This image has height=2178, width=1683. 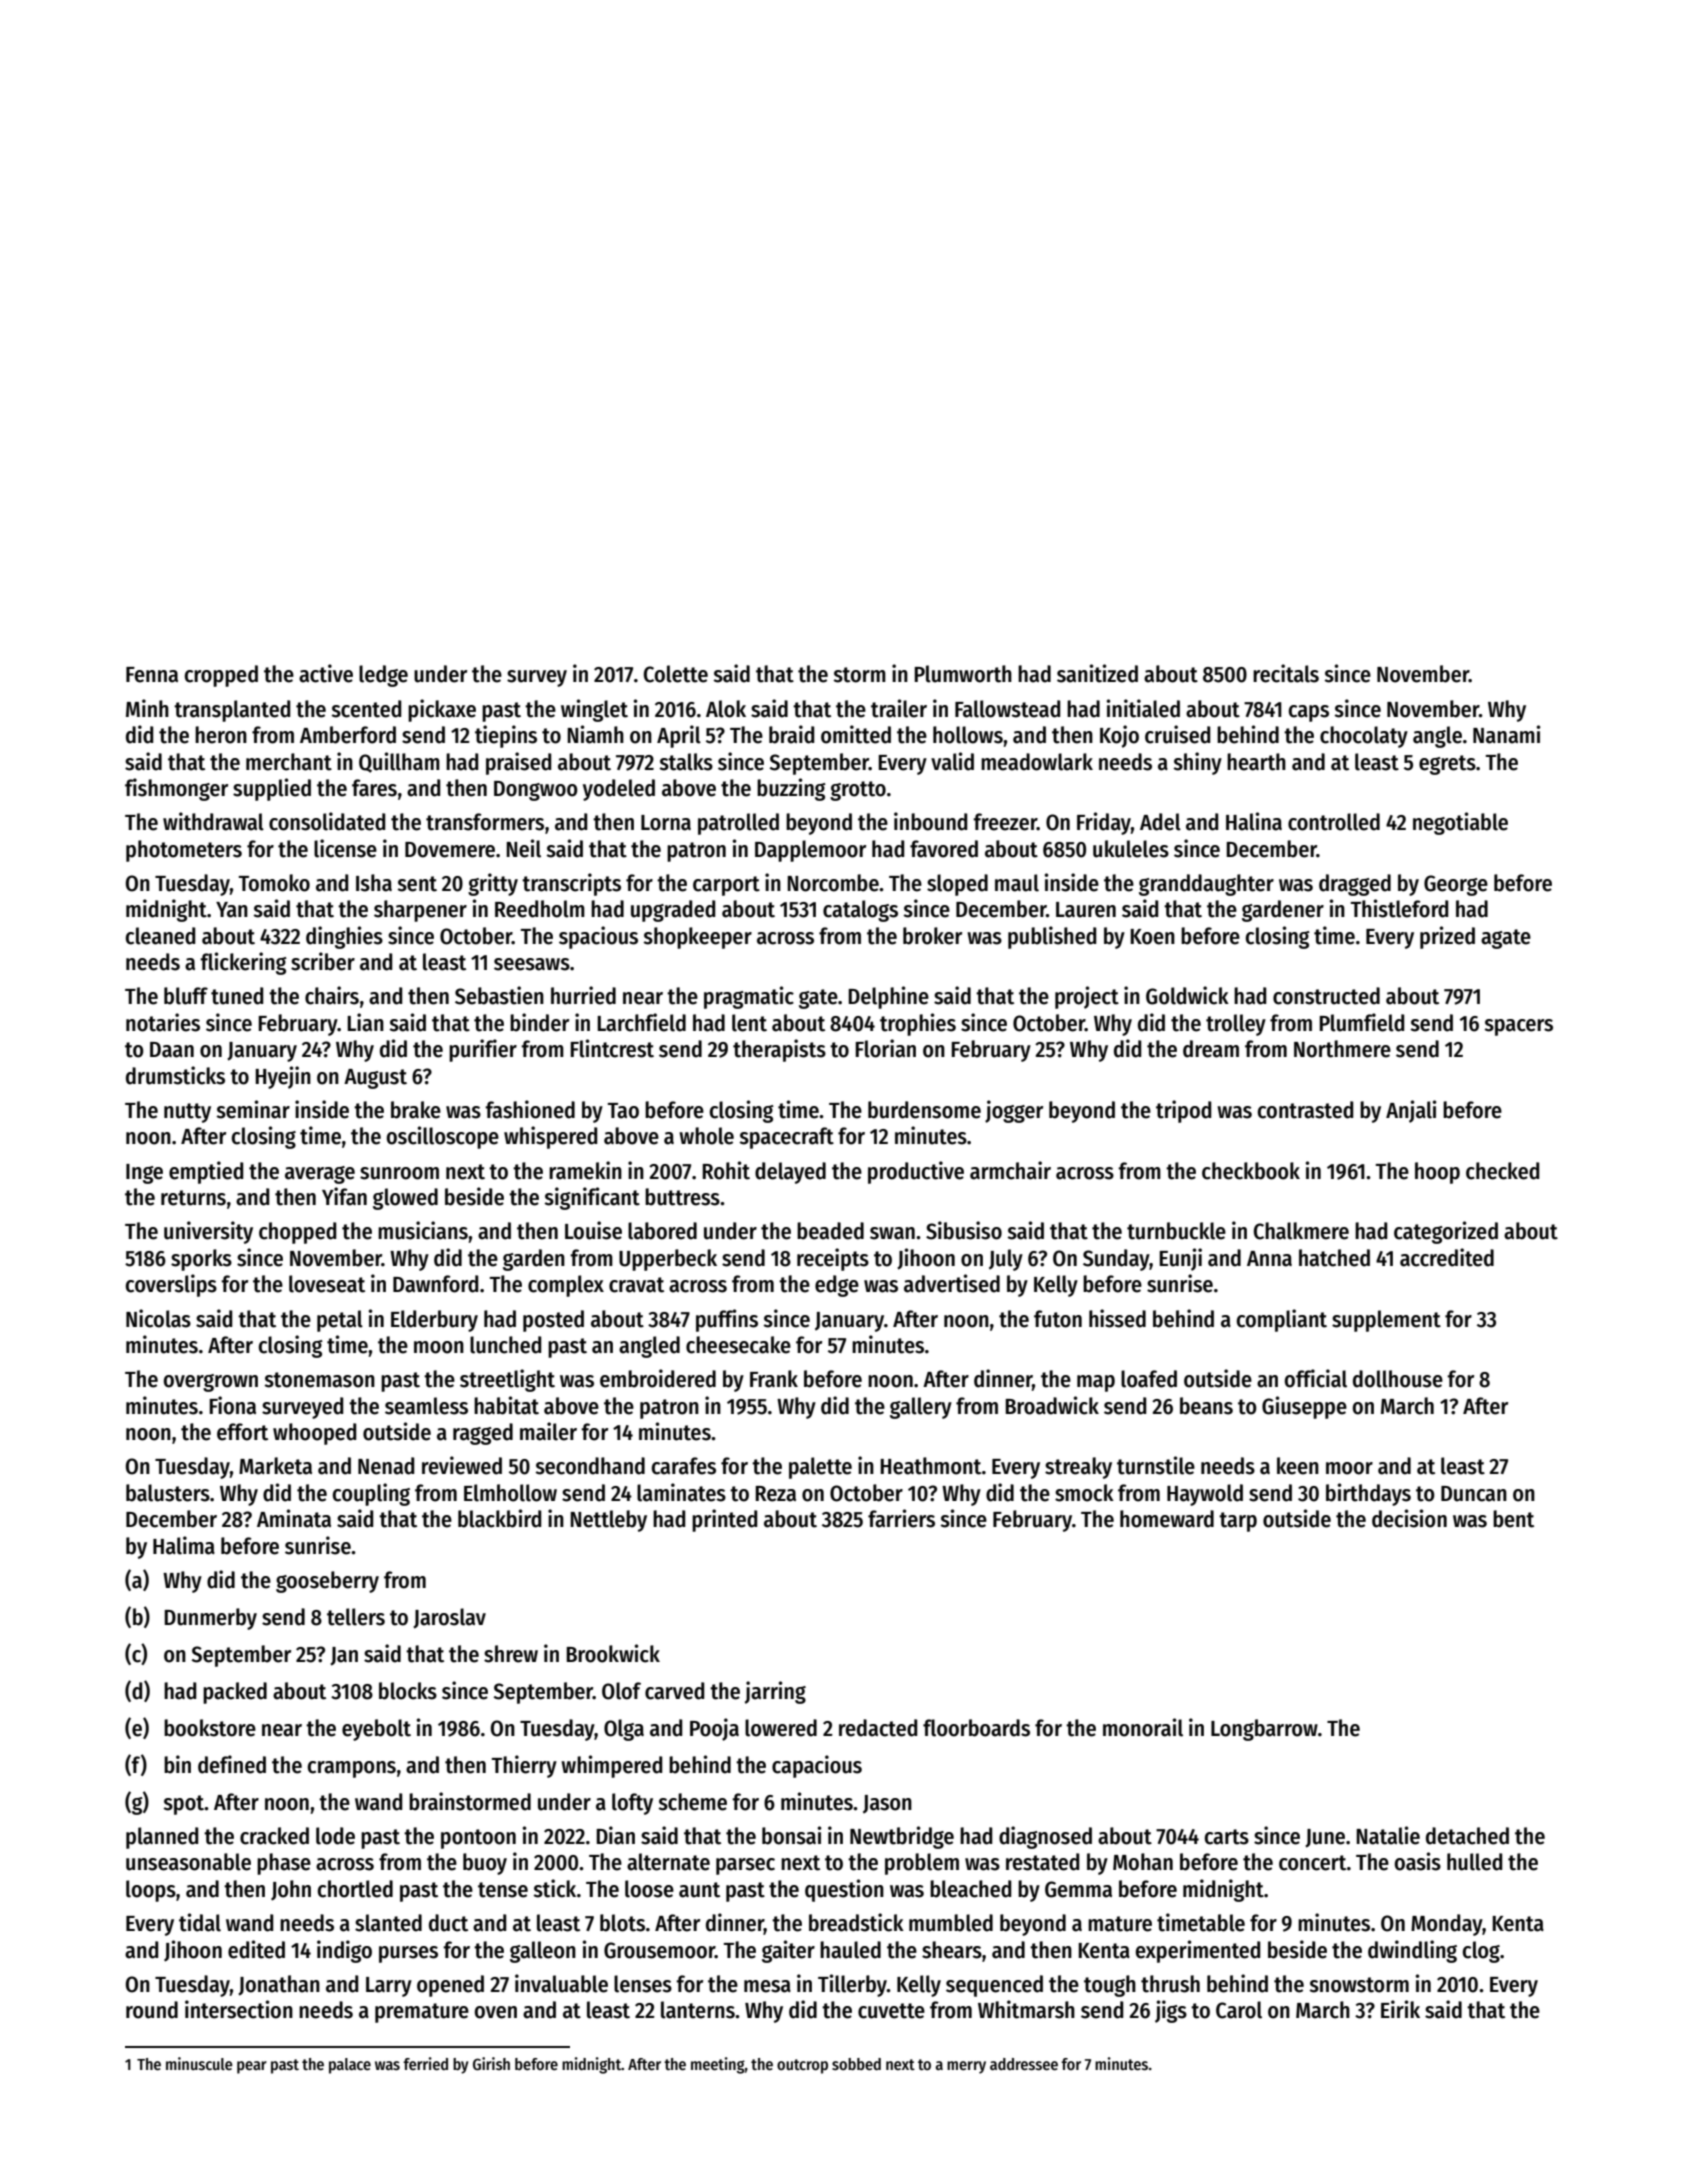 What do you see at coordinates (355, 1889) in the image?
I see `chortled` at bounding box center [355, 1889].
